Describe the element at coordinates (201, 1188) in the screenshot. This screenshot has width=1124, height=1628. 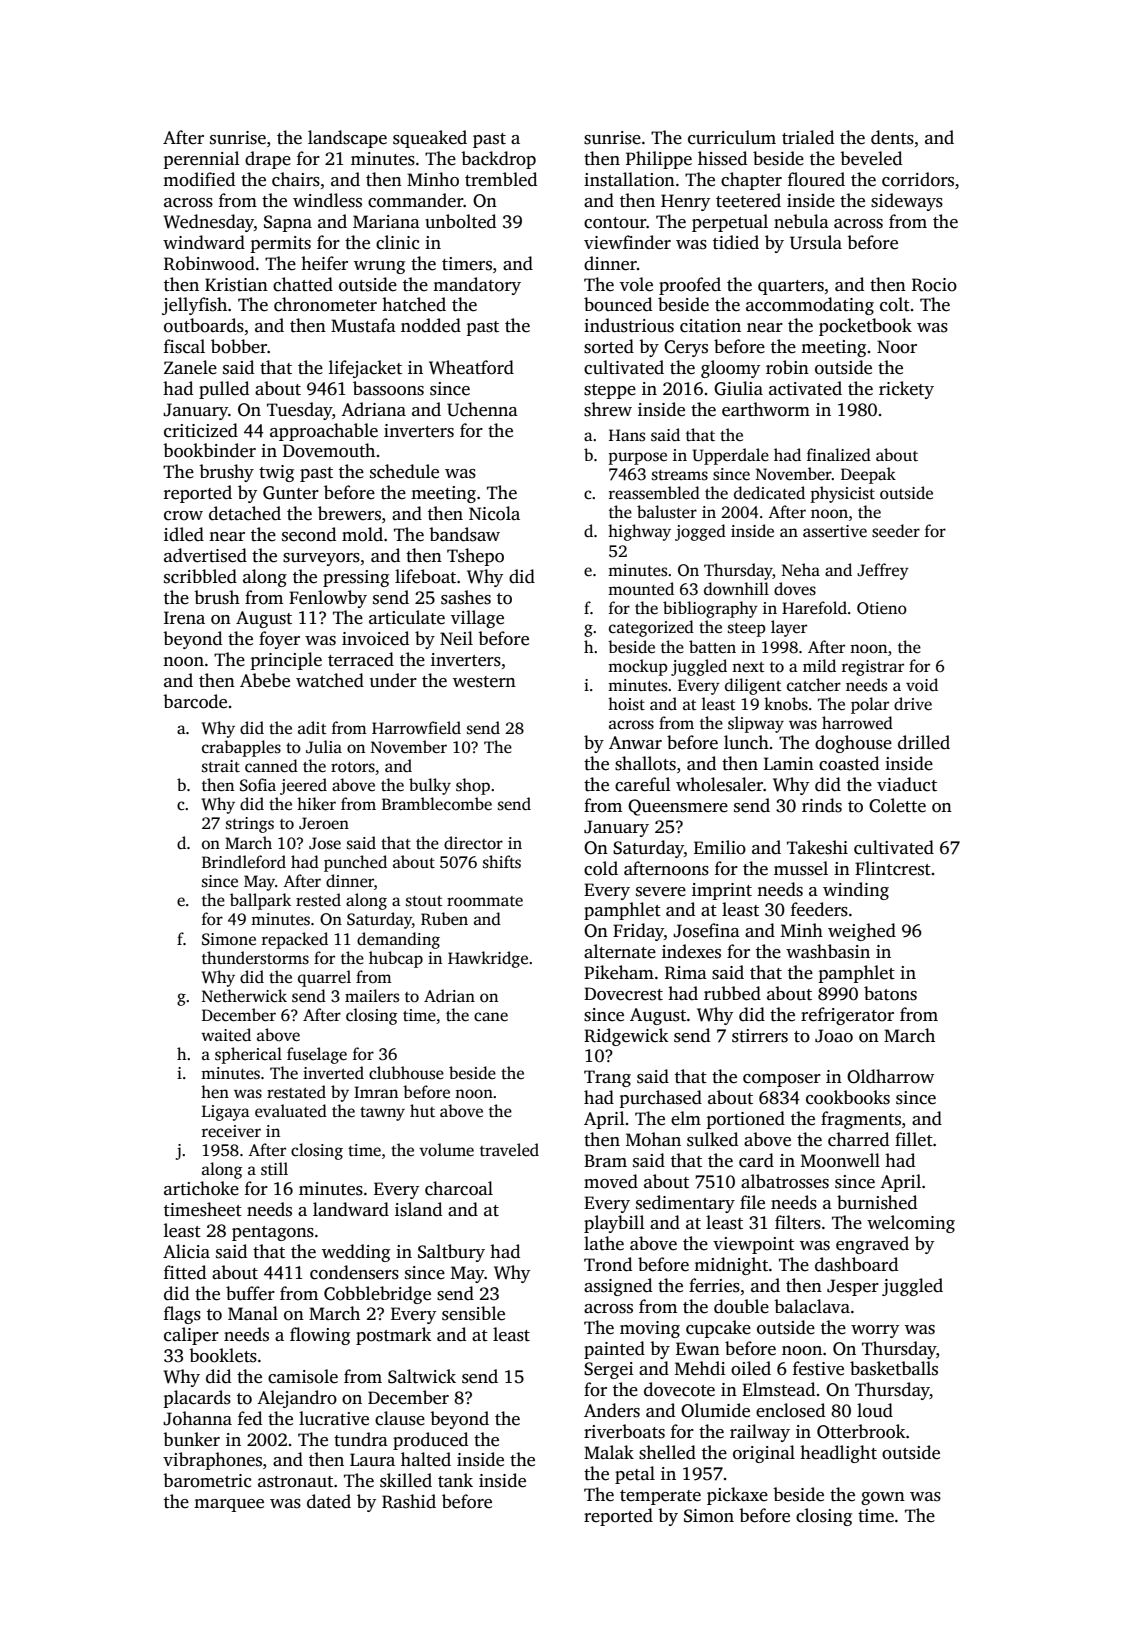
I see `artichoke` at that location.
